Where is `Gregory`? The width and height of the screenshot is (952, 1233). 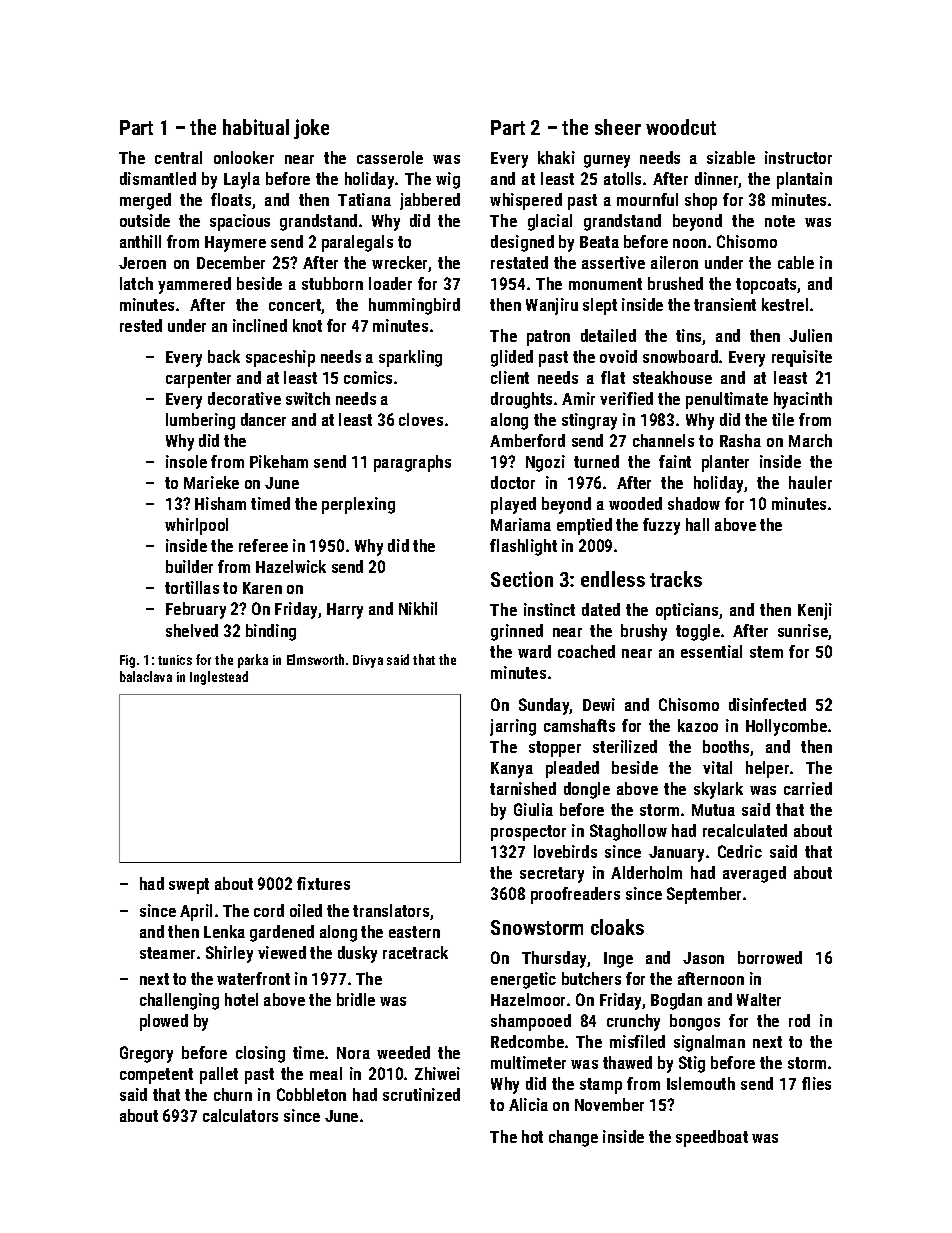 Gregory is located at coordinates (146, 1054).
